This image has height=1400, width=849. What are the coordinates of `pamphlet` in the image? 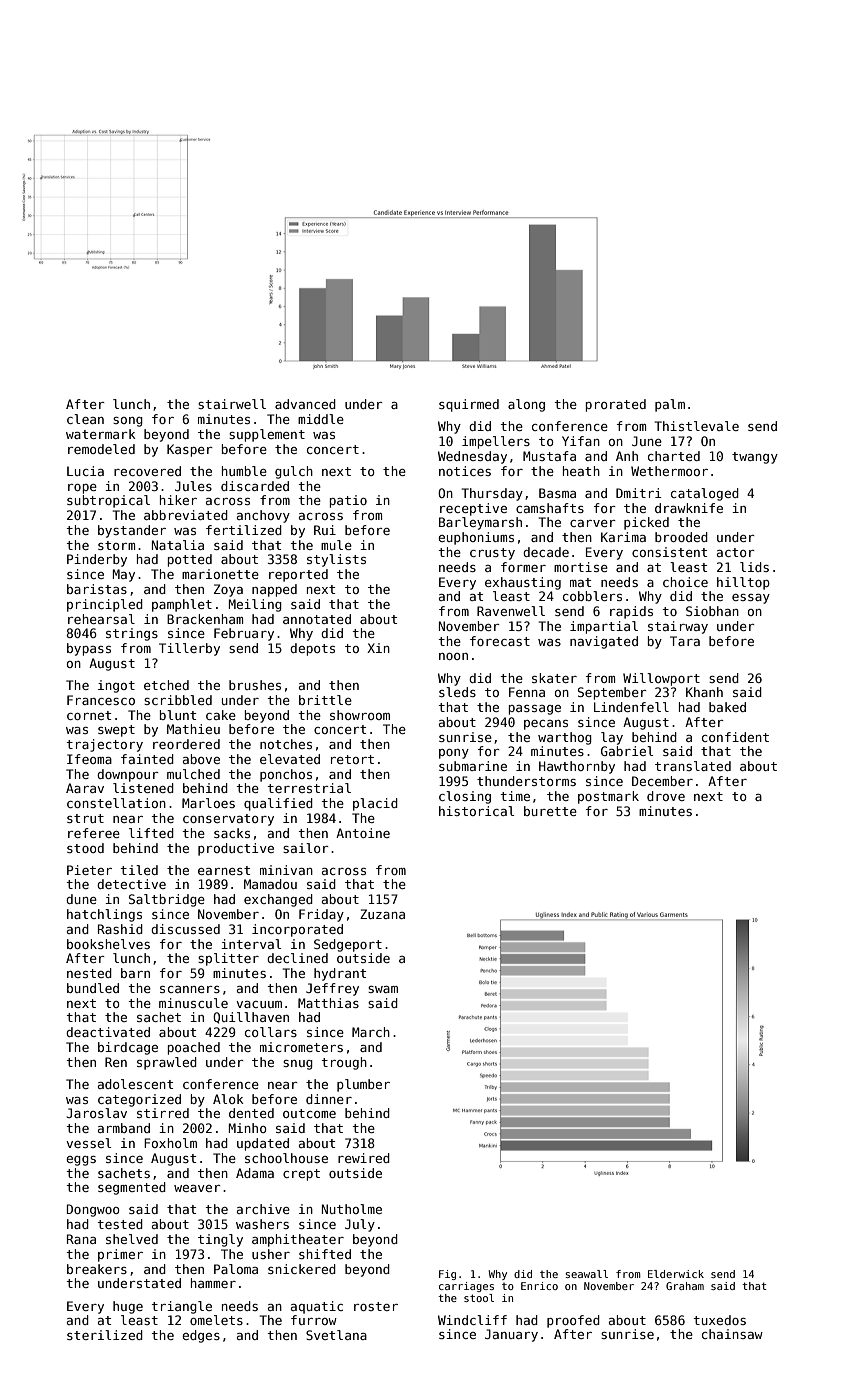 It's located at (182, 605).
